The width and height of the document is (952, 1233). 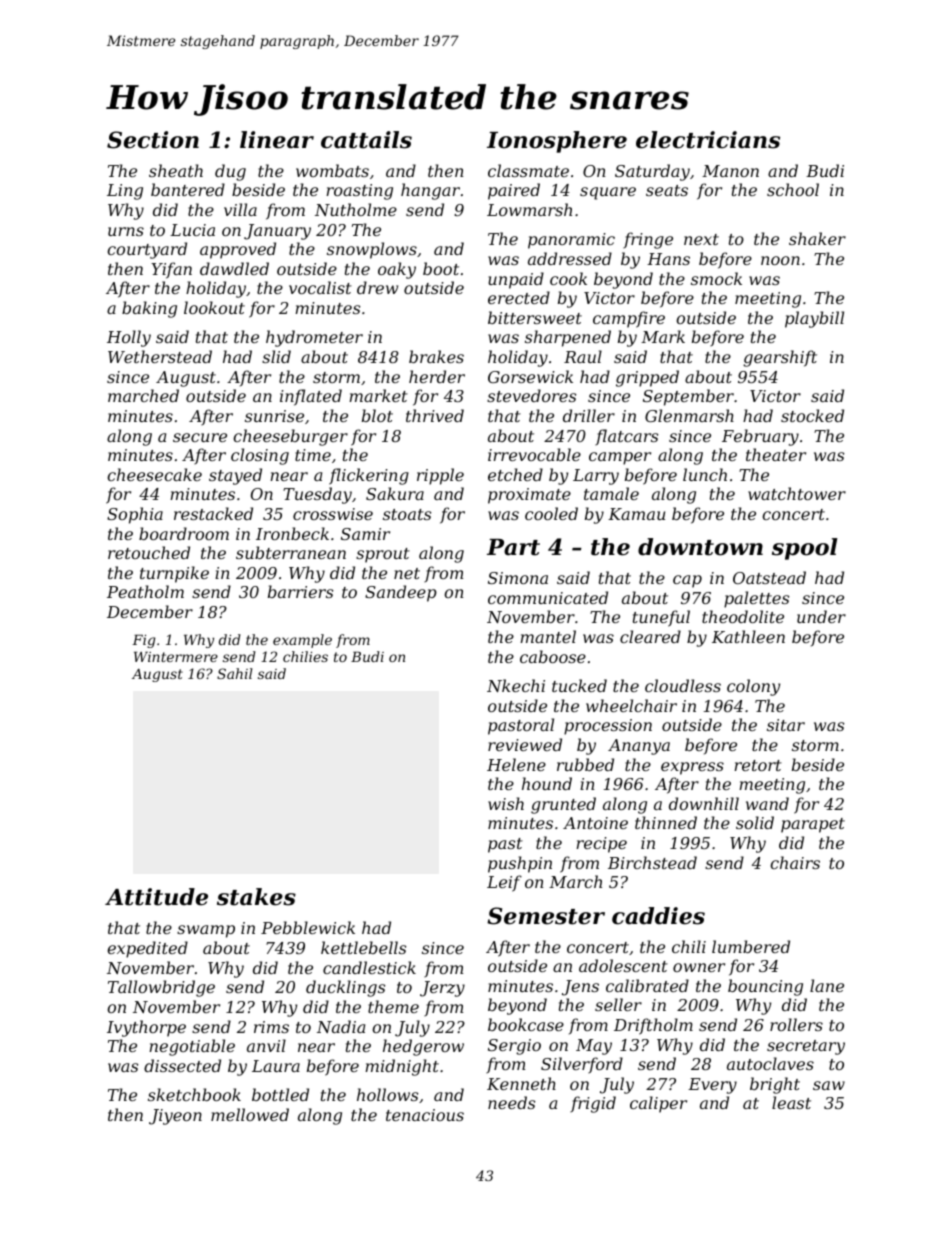 What do you see at coordinates (753, 687) in the document?
I see `colony` at bounding box center [753, 687].
